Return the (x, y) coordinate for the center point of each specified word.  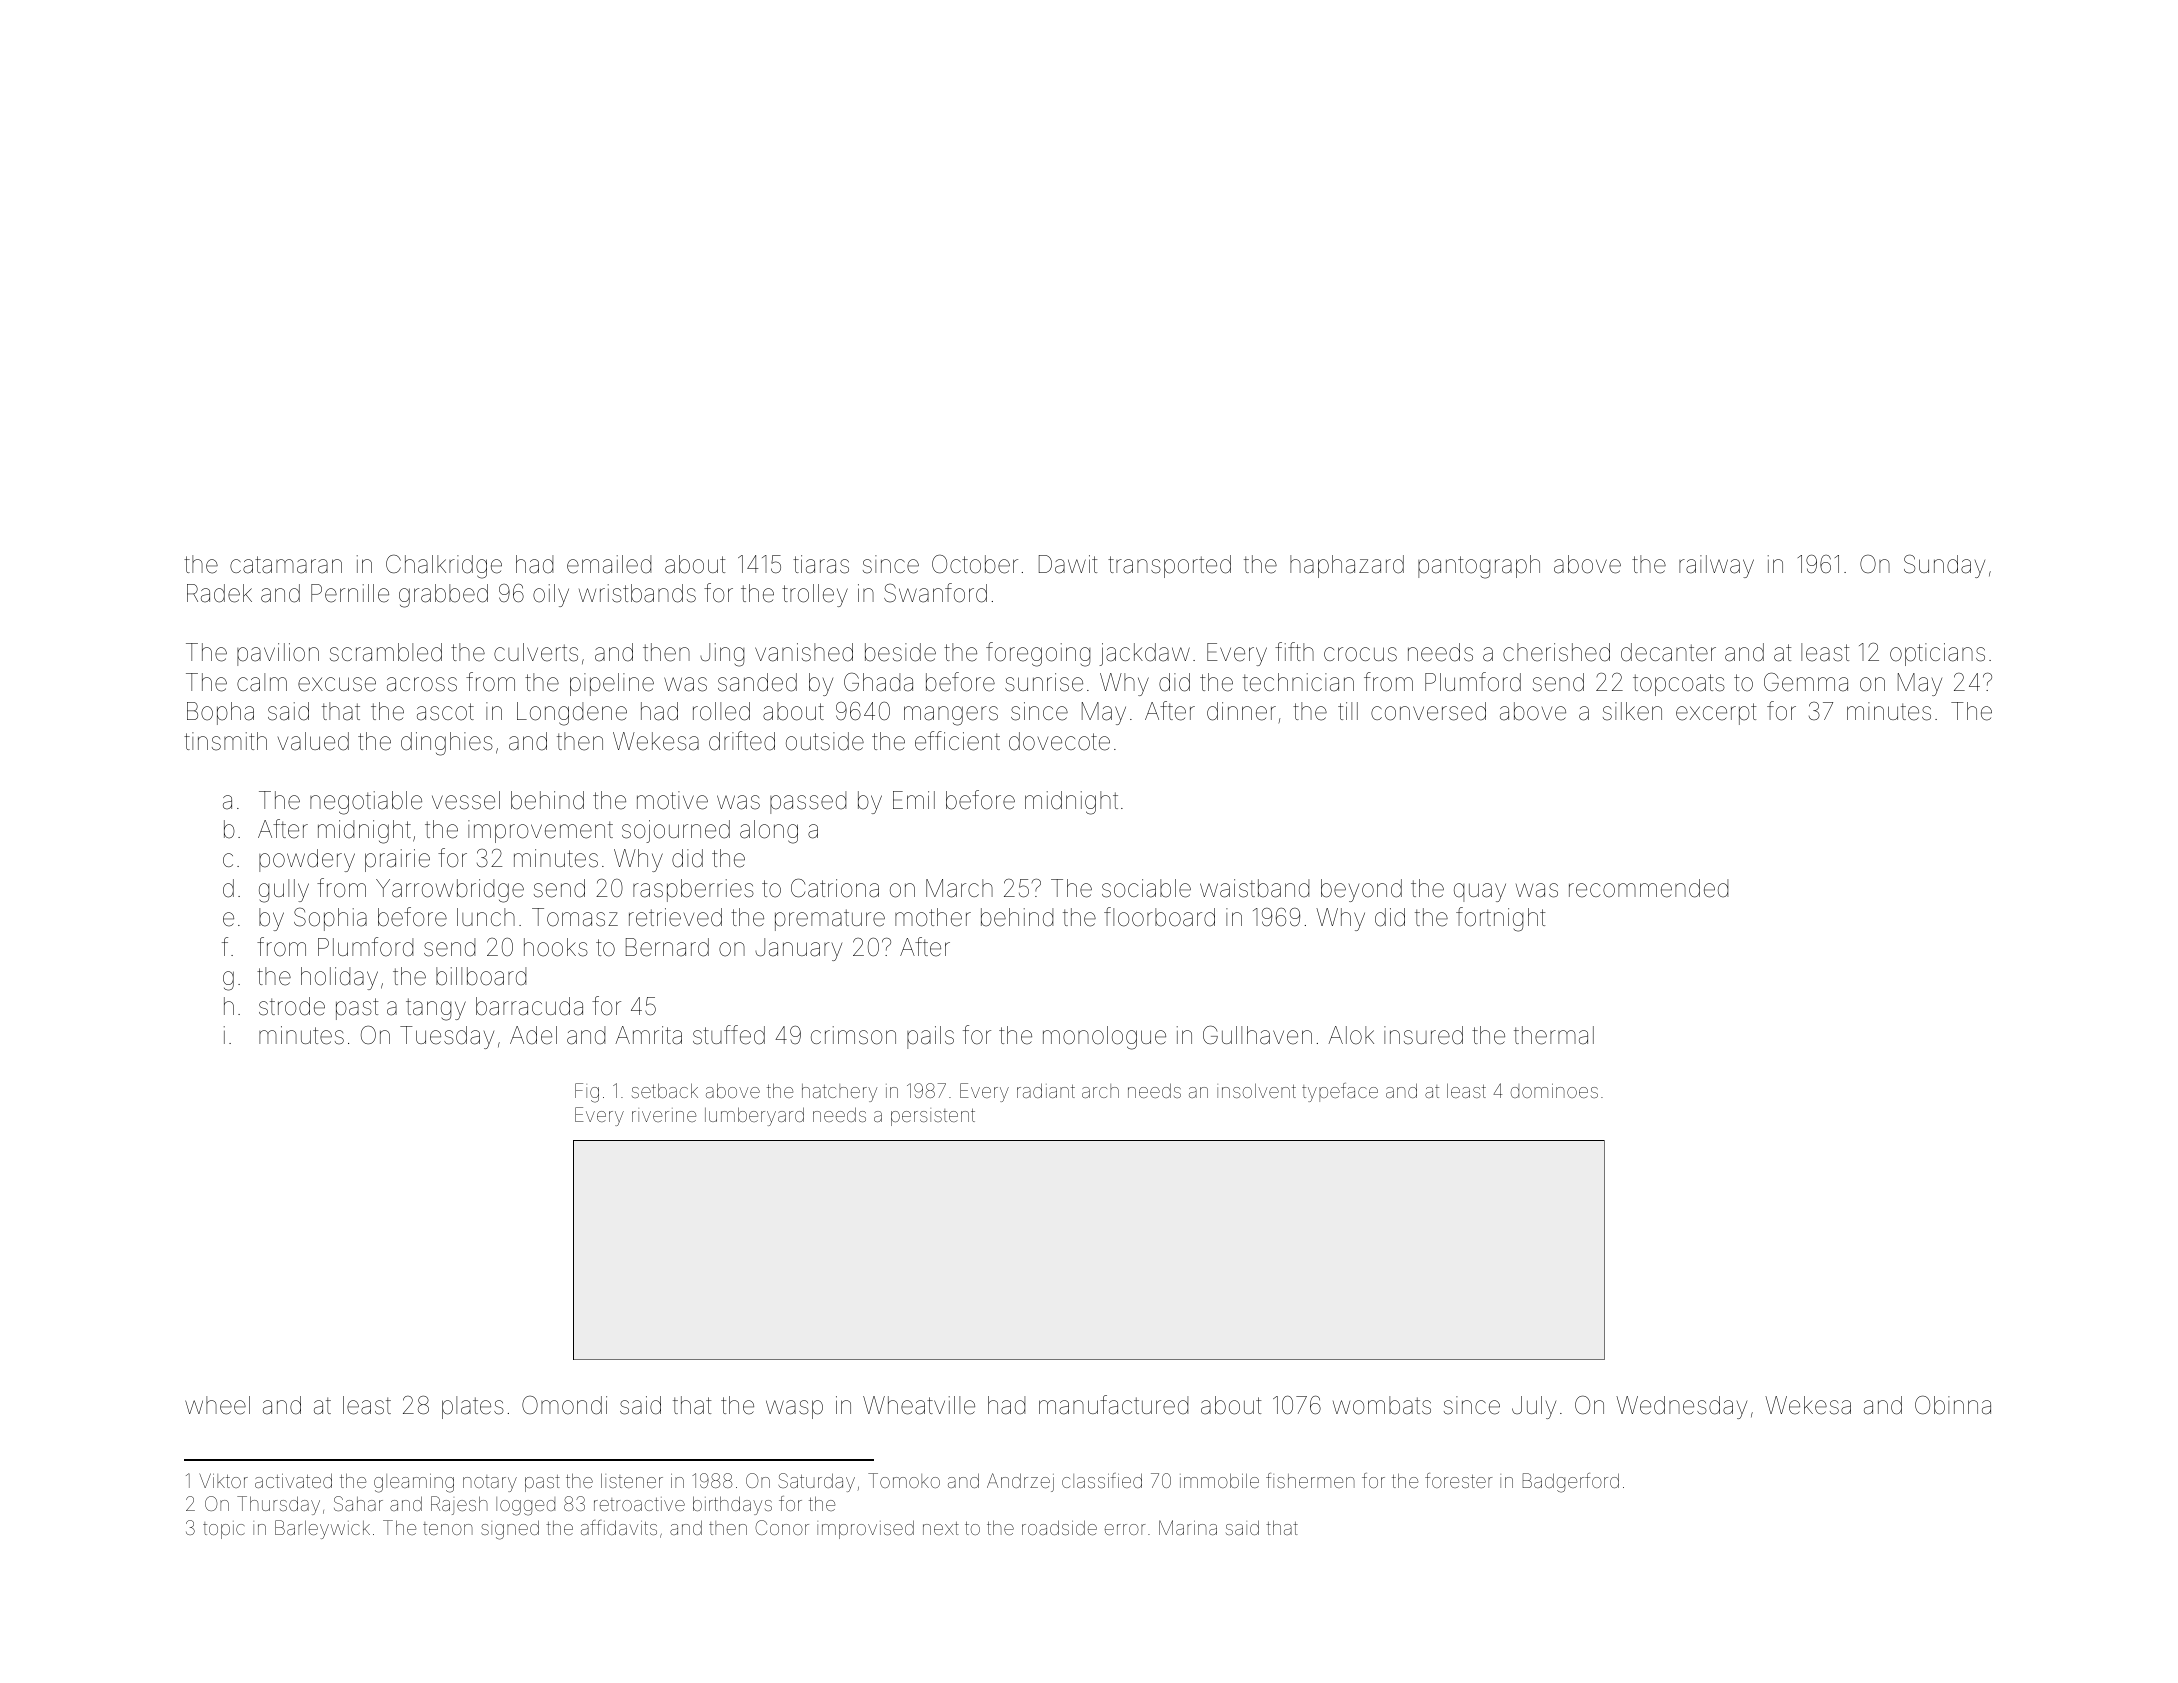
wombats (1382, 1405)
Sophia (330, 919)
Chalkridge (444, 567)
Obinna (1953, 1405)
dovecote (1059, 741)
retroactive (639, 1504)
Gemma (1806, 682)
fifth (1294, 651)
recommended (1648, 888)
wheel (217, 1405)
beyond (1361, 890)
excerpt (1716, 714)
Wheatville (919, 1405)
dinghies (447, 744)
